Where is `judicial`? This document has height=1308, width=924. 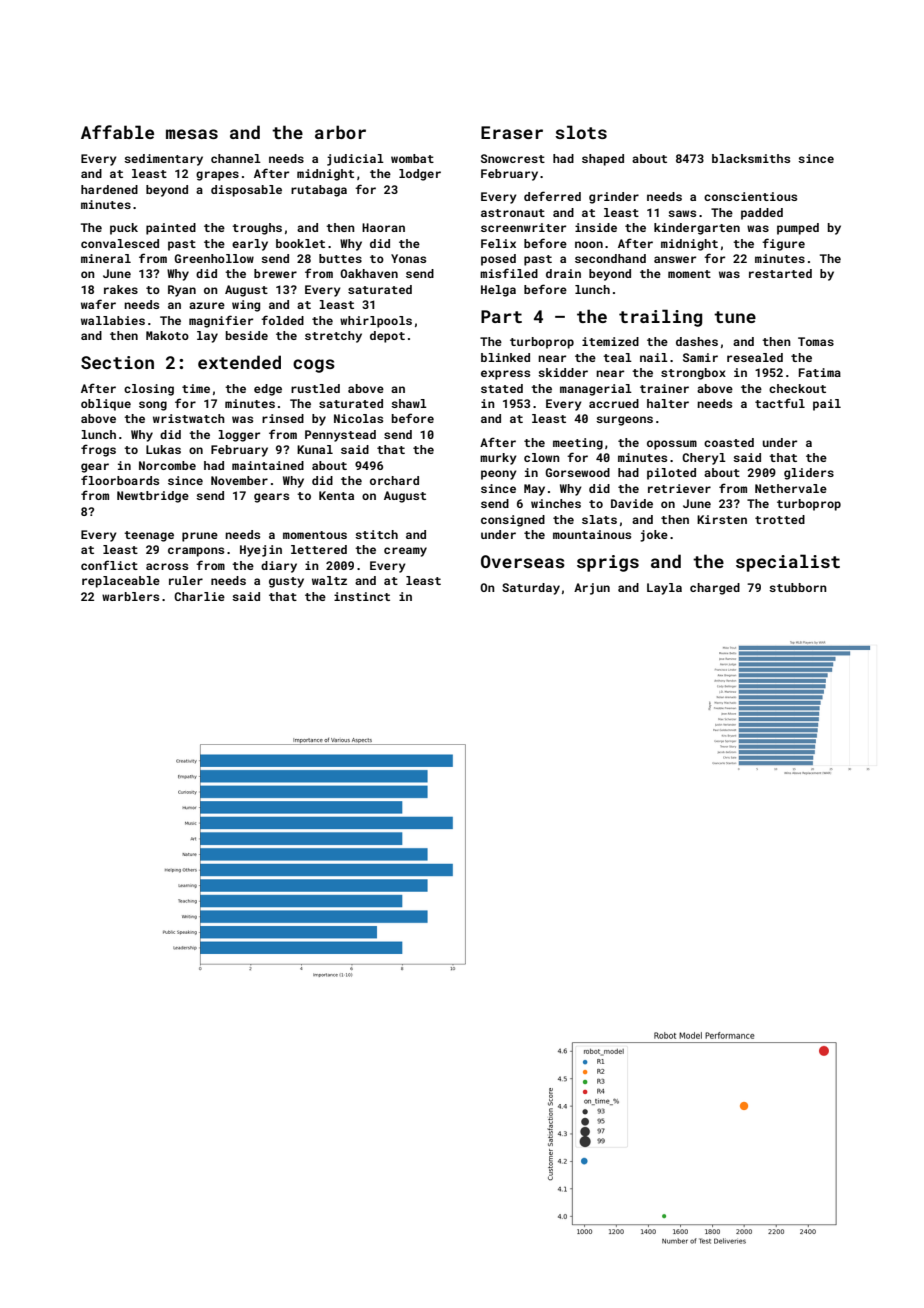 judicial is located at coordinates (355, 160).
